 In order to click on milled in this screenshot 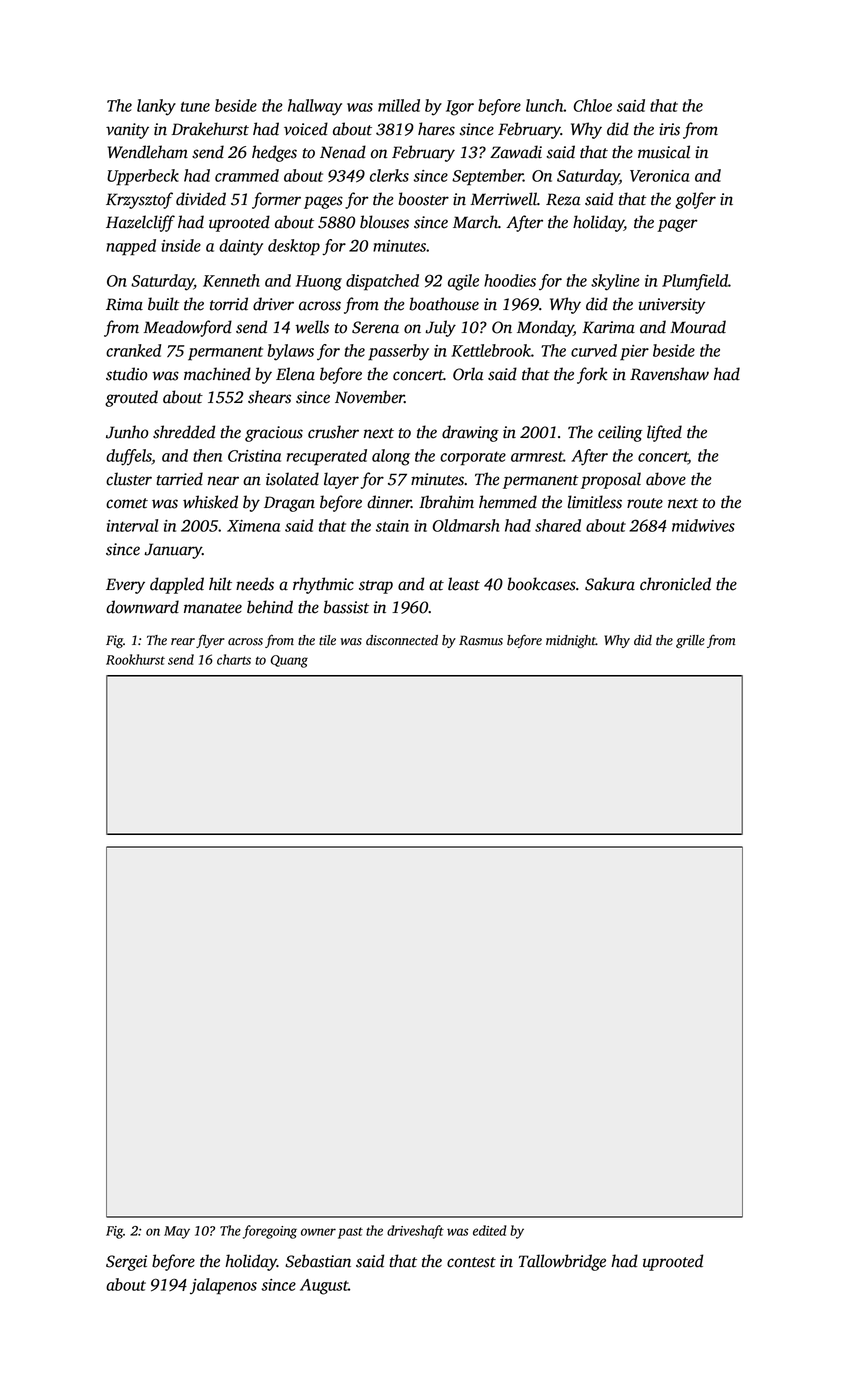, I will do `click(399, 105)`.
